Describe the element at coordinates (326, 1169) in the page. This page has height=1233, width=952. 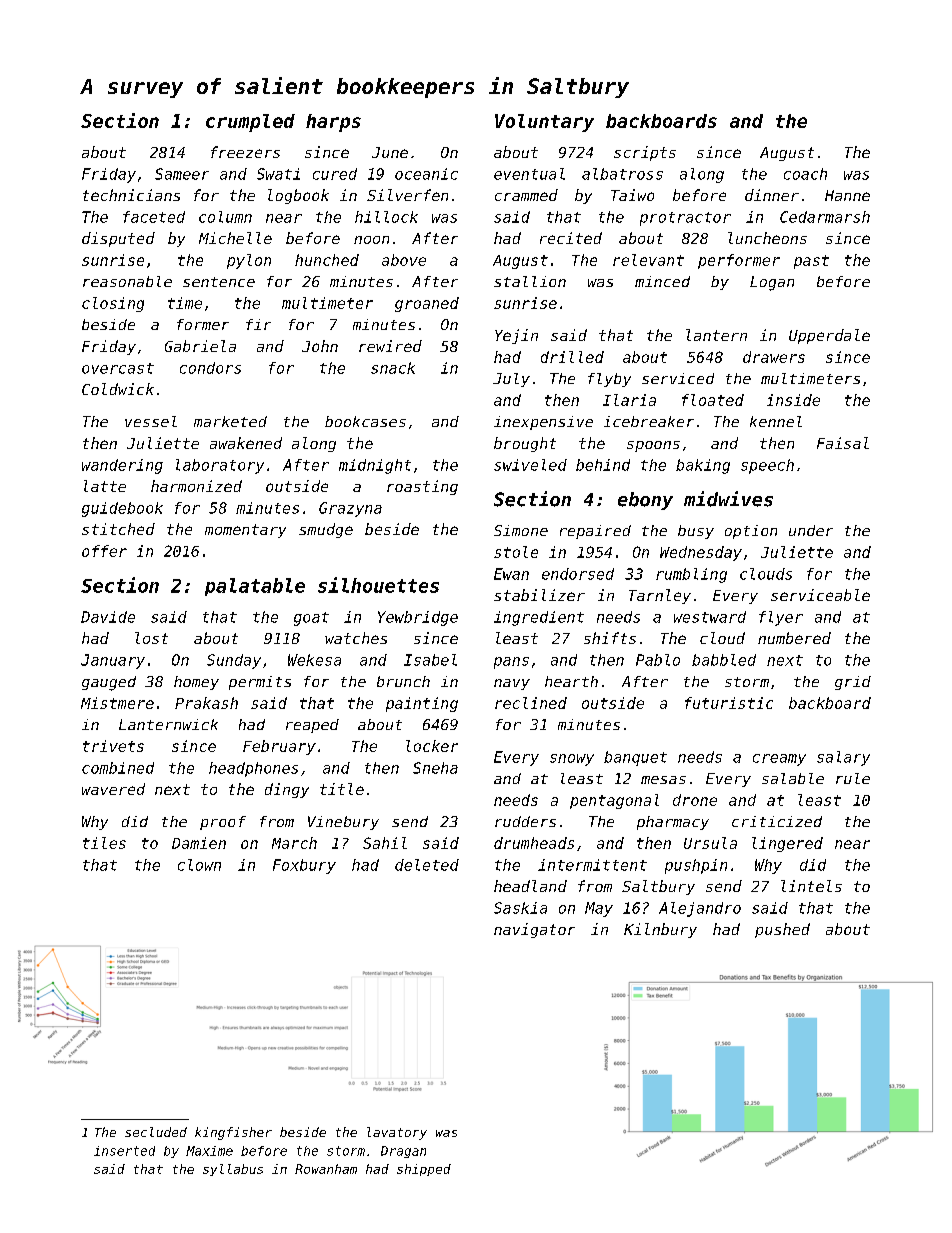
I see `Rowanham` at that location.
